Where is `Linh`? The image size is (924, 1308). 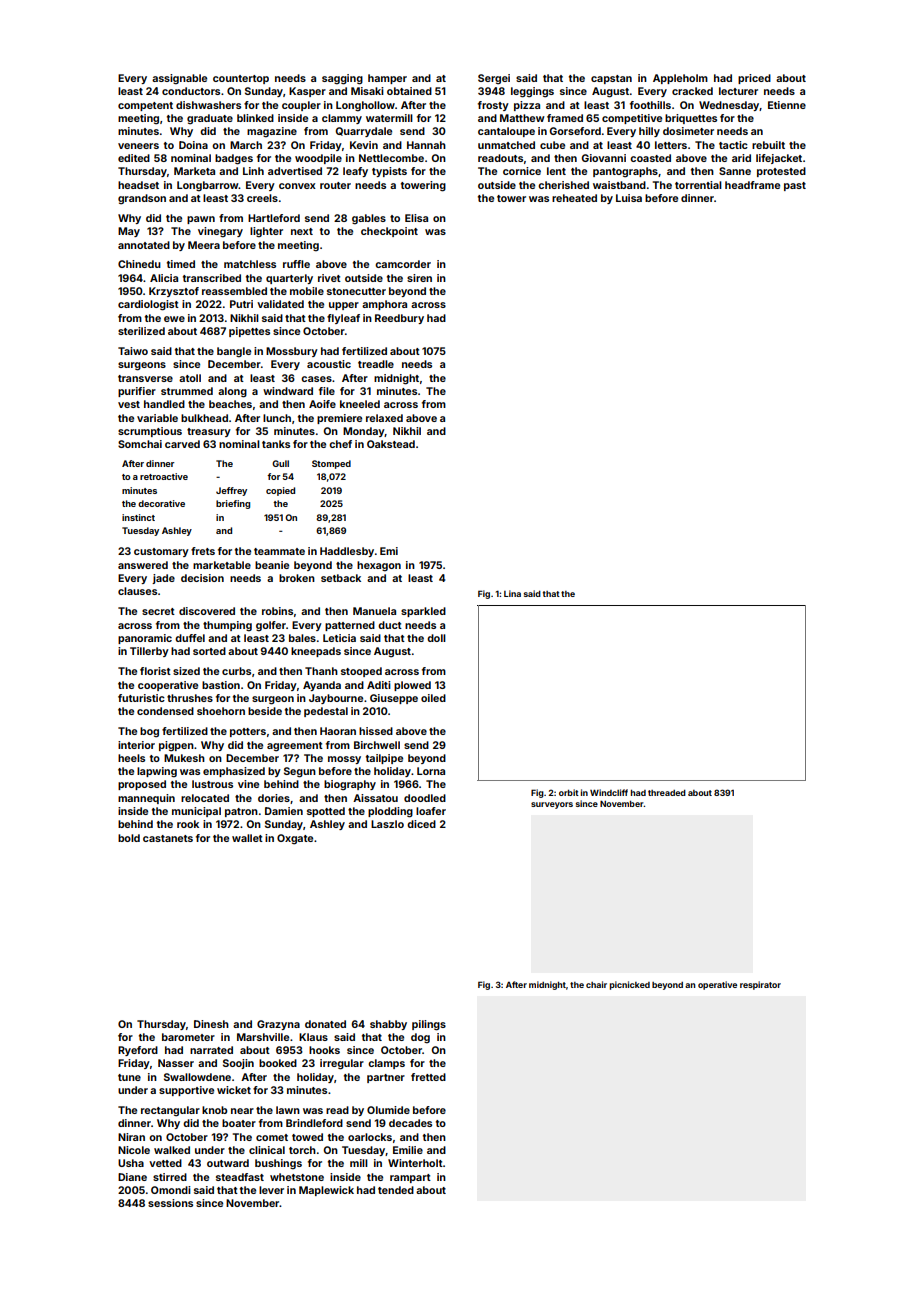 Linh is located at coordinates (253, 171).
